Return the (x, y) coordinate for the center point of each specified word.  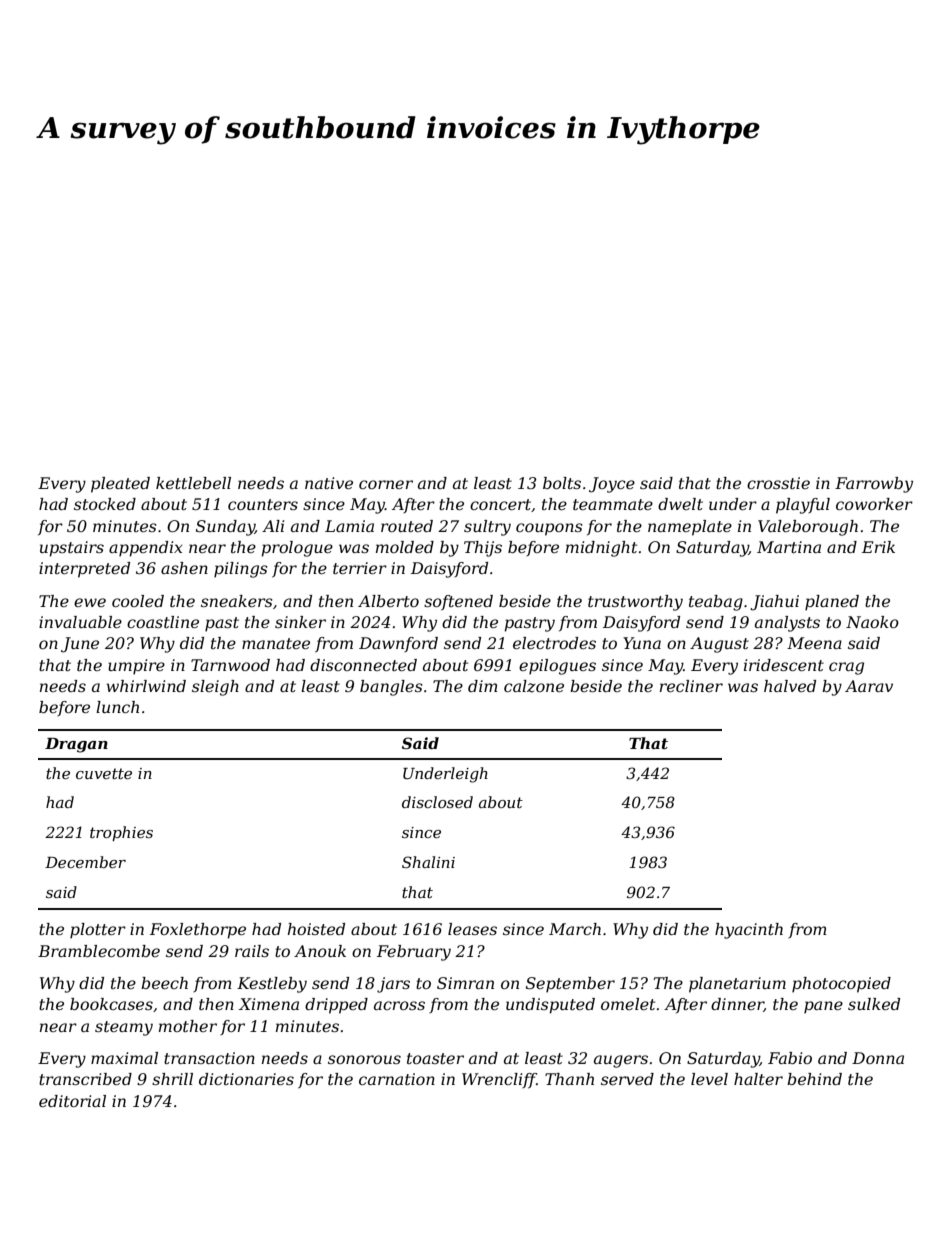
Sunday (225, 528)
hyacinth (749, 931)
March (575, 929)
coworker (874, 504)
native (329, 483)
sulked (874, 1004)
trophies (121, 833)
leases (472, 929)
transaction (209, 1058)
